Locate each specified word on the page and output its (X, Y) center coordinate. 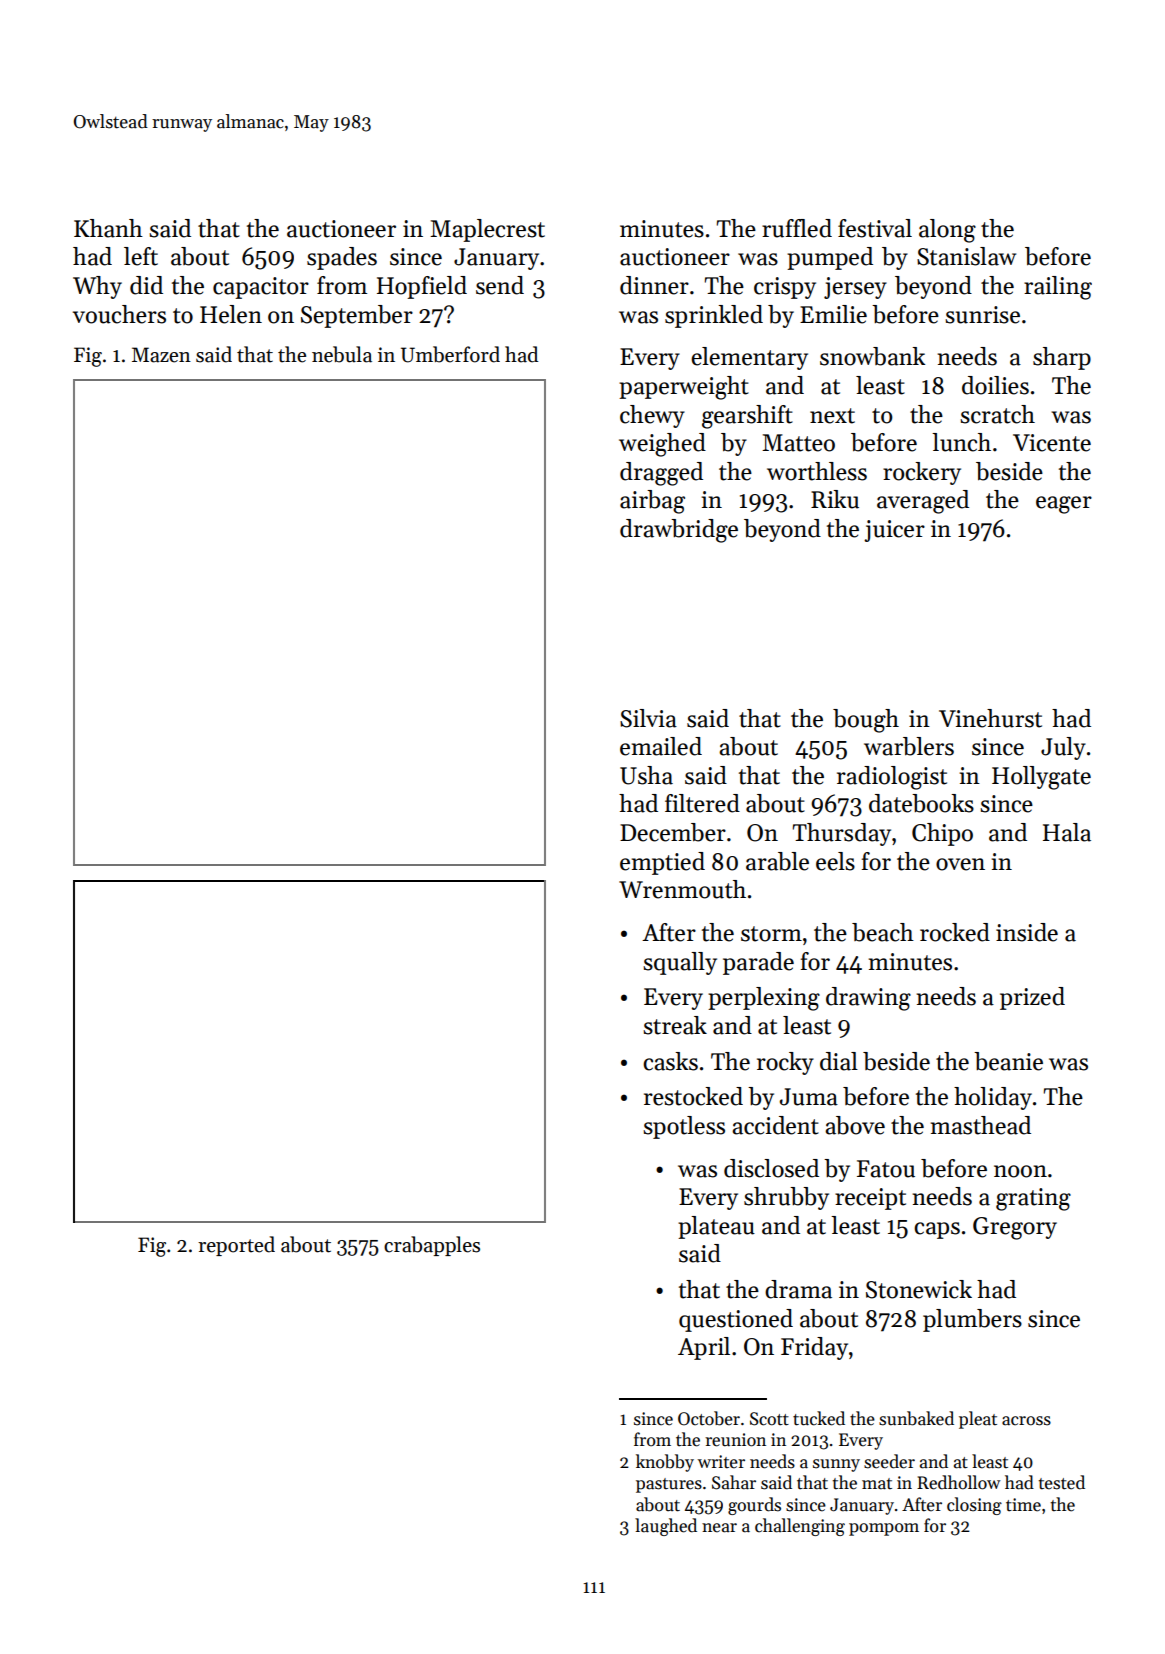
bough (866, 721)
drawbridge (679, 531)
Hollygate (1041, 778)
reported (236, 1246)
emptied (662, 863)
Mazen (161, 355)
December (673, 832)
